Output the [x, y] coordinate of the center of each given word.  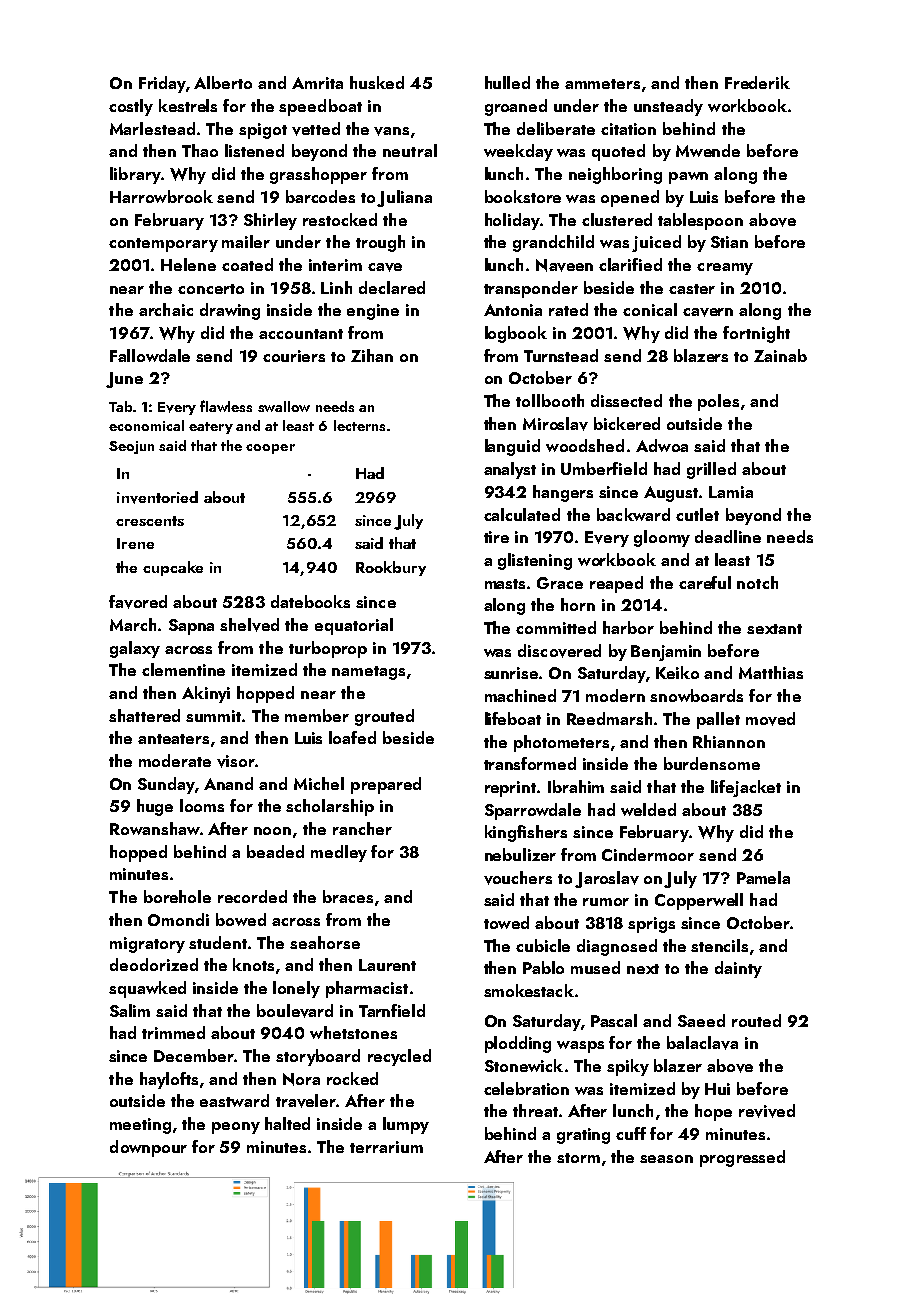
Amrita [317, 83]
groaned [516, 107]
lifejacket [746, 788]
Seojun [131, 447]
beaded [275, 851]
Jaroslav [607, 879]
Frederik [757, 82]
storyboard [318, 1057]
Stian [729, 242]
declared [392, 287]
